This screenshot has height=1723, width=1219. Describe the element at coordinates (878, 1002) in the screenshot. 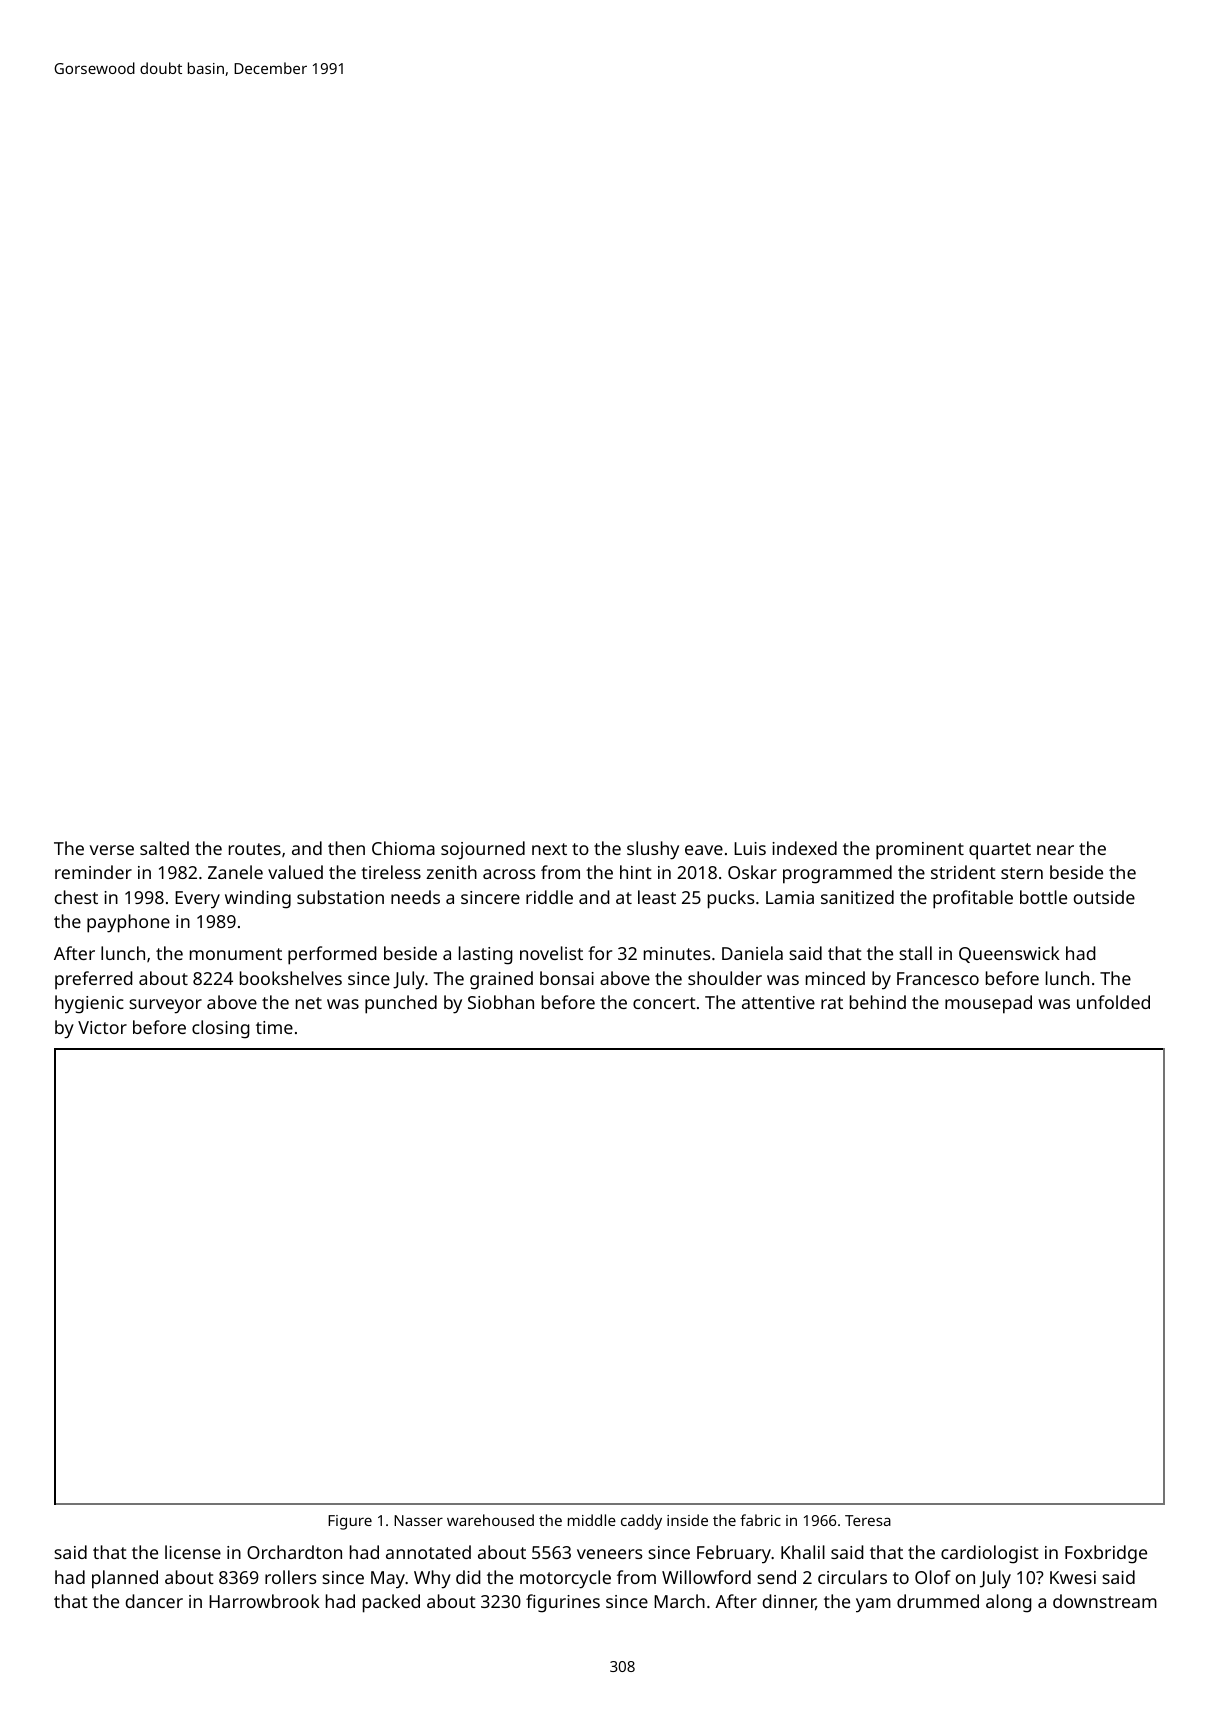

I see `behind` at that location.
